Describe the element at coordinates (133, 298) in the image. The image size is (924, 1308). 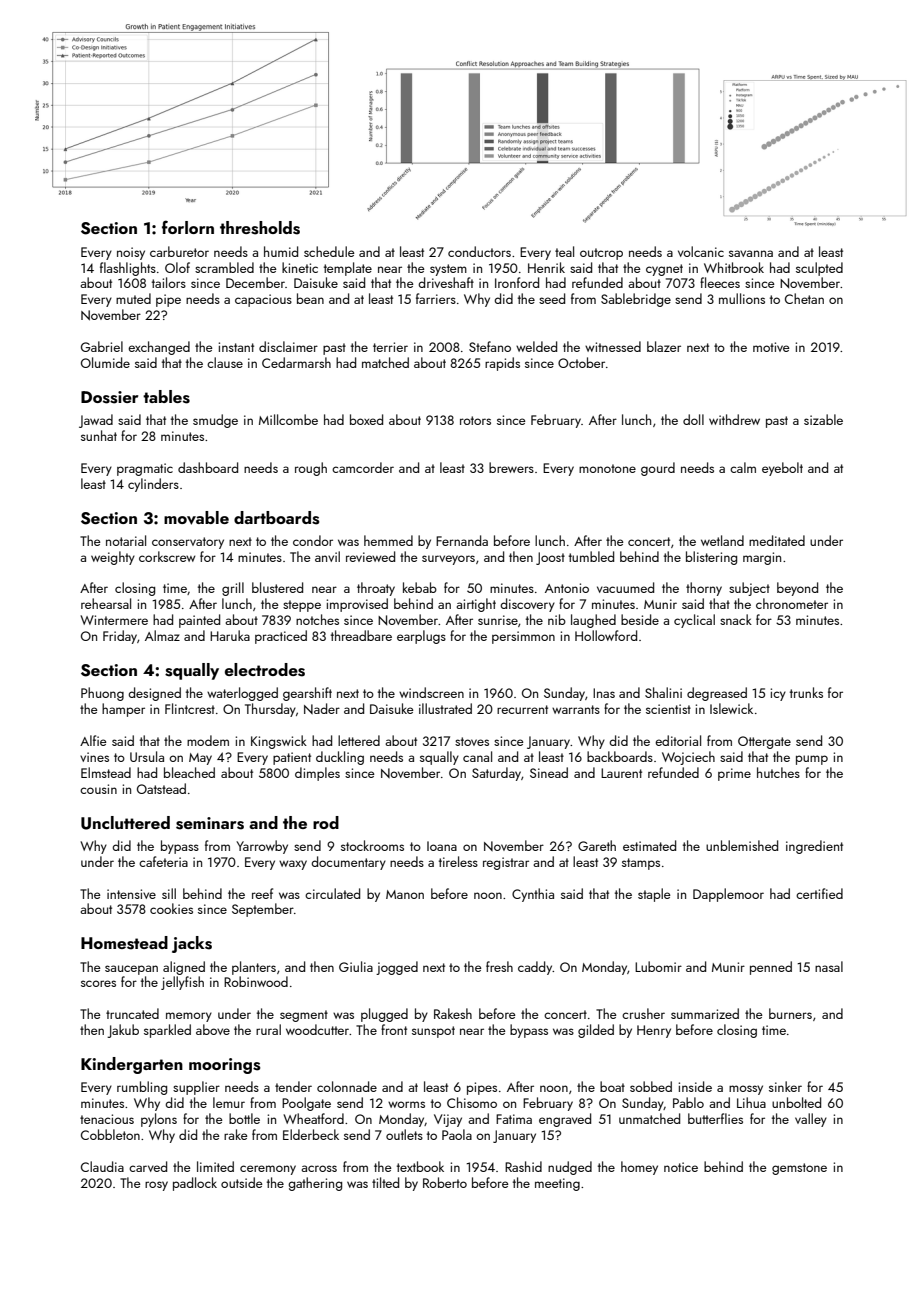
I see `muted` at that location.
